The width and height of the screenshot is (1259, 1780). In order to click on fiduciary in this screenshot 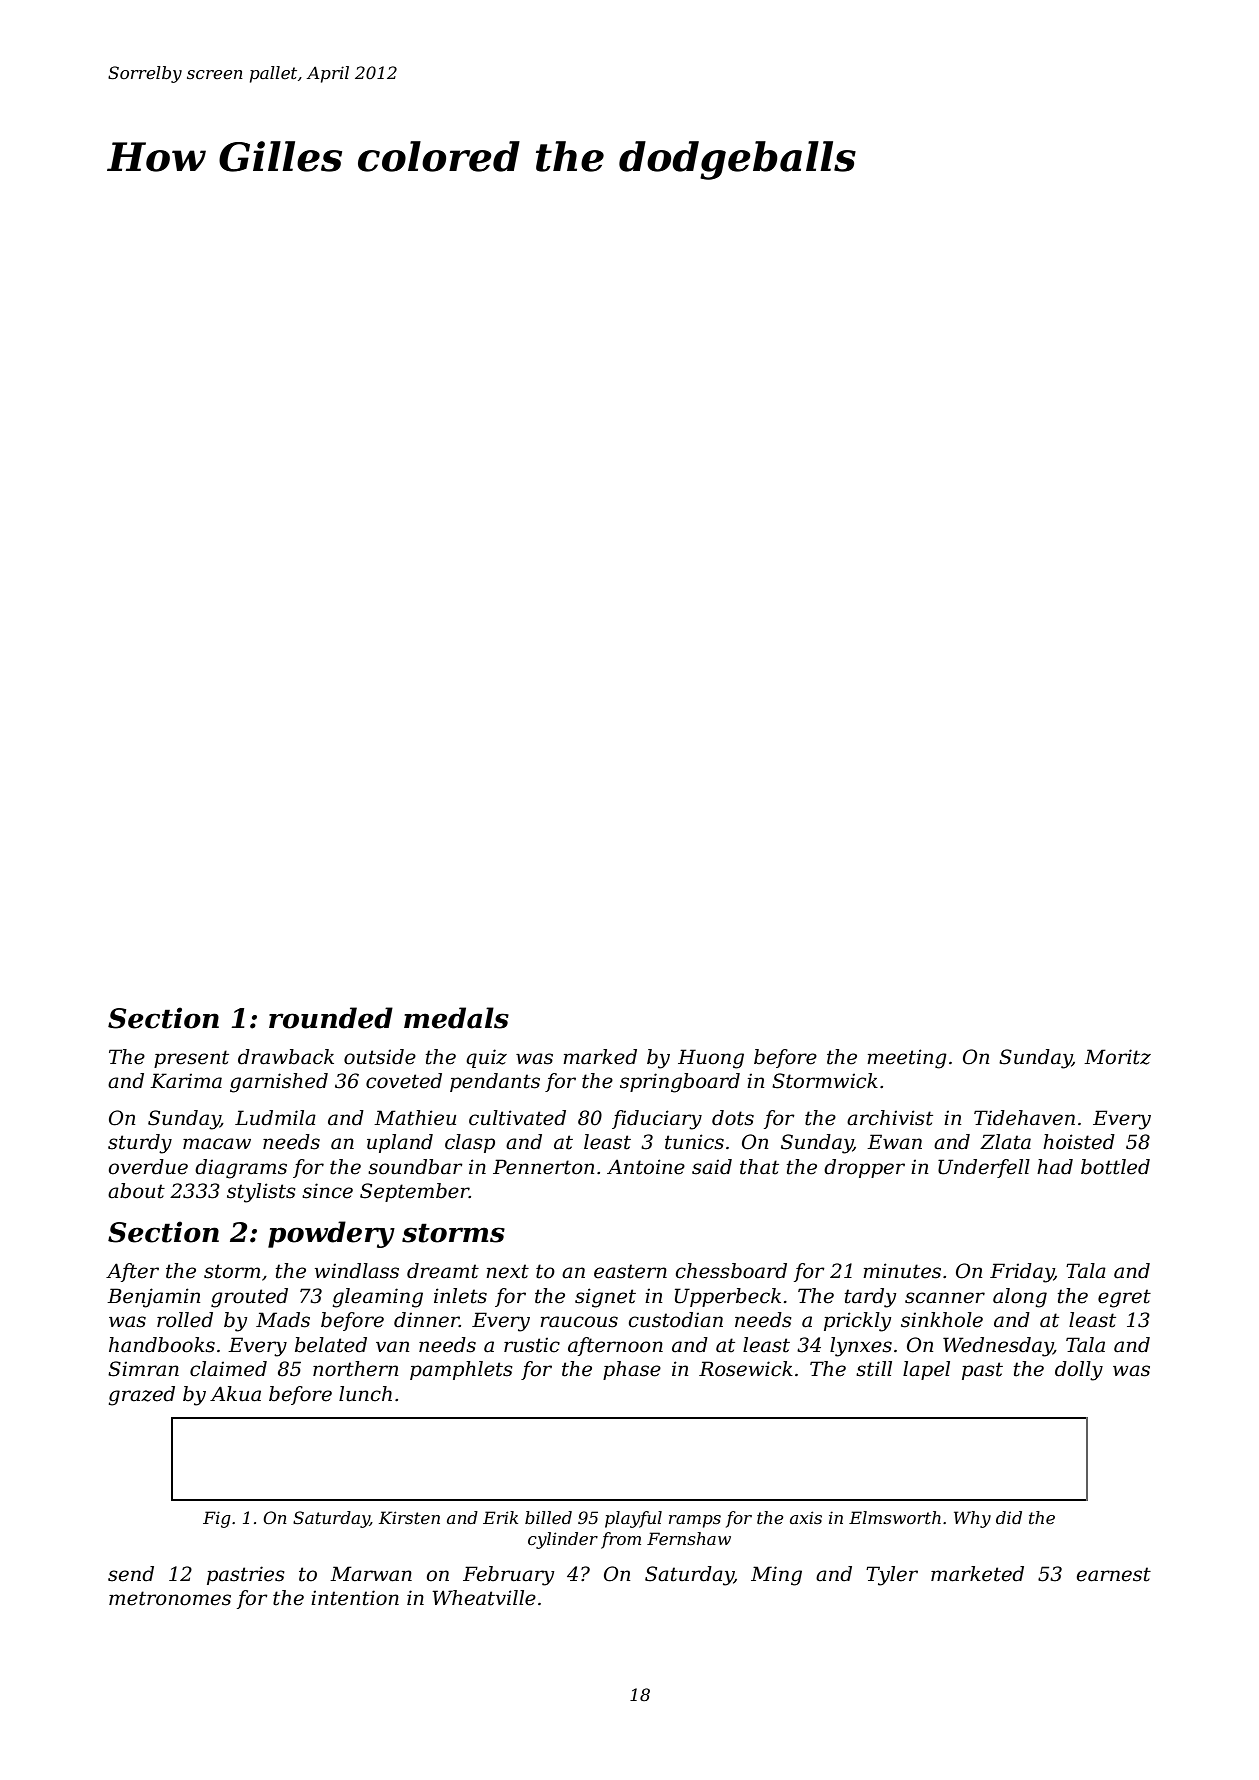, I will do `click(657, 1120)`.
